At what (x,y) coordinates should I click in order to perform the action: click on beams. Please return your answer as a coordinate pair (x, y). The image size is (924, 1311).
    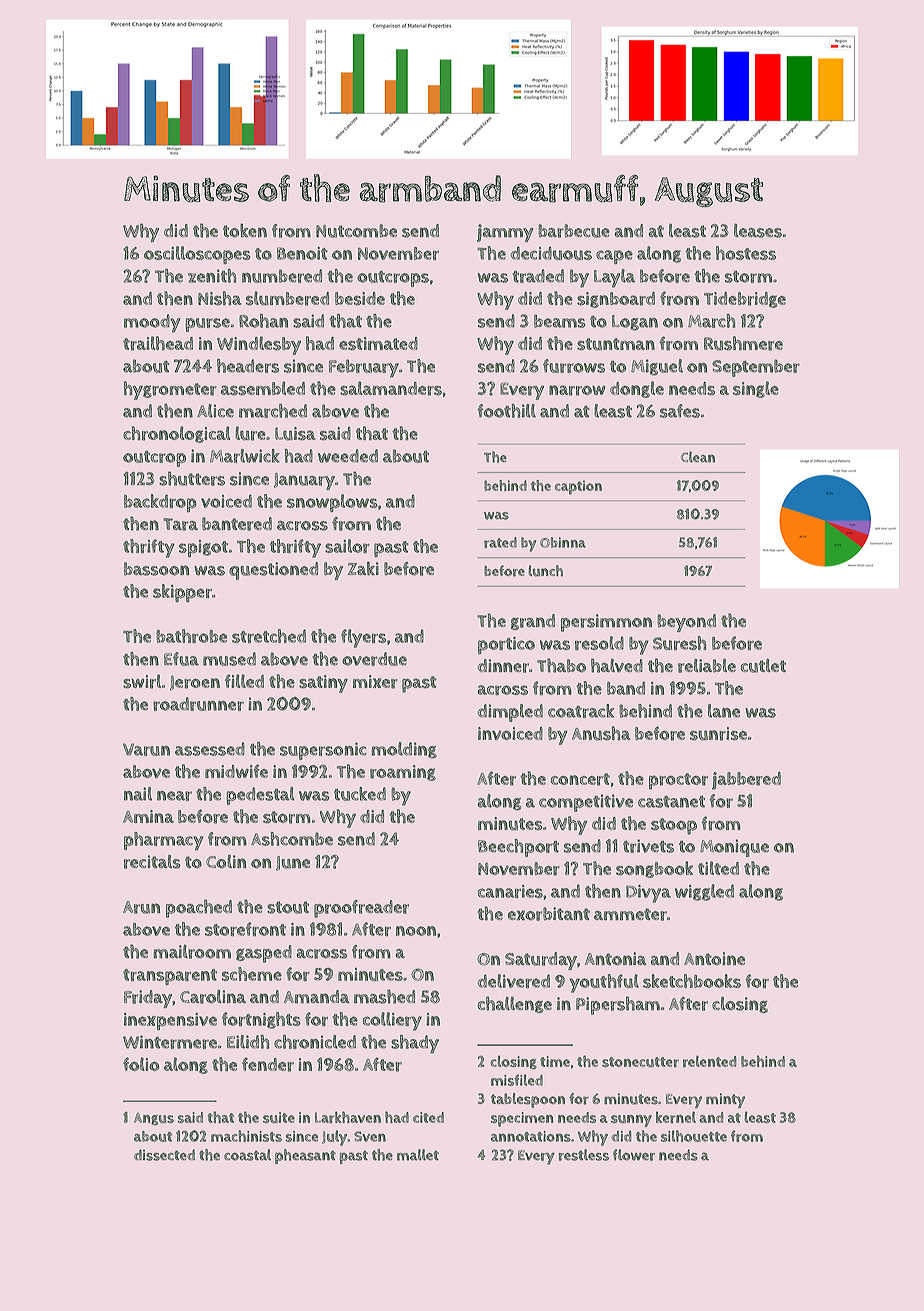
    Looking at the image, I should click on (560, 321).
